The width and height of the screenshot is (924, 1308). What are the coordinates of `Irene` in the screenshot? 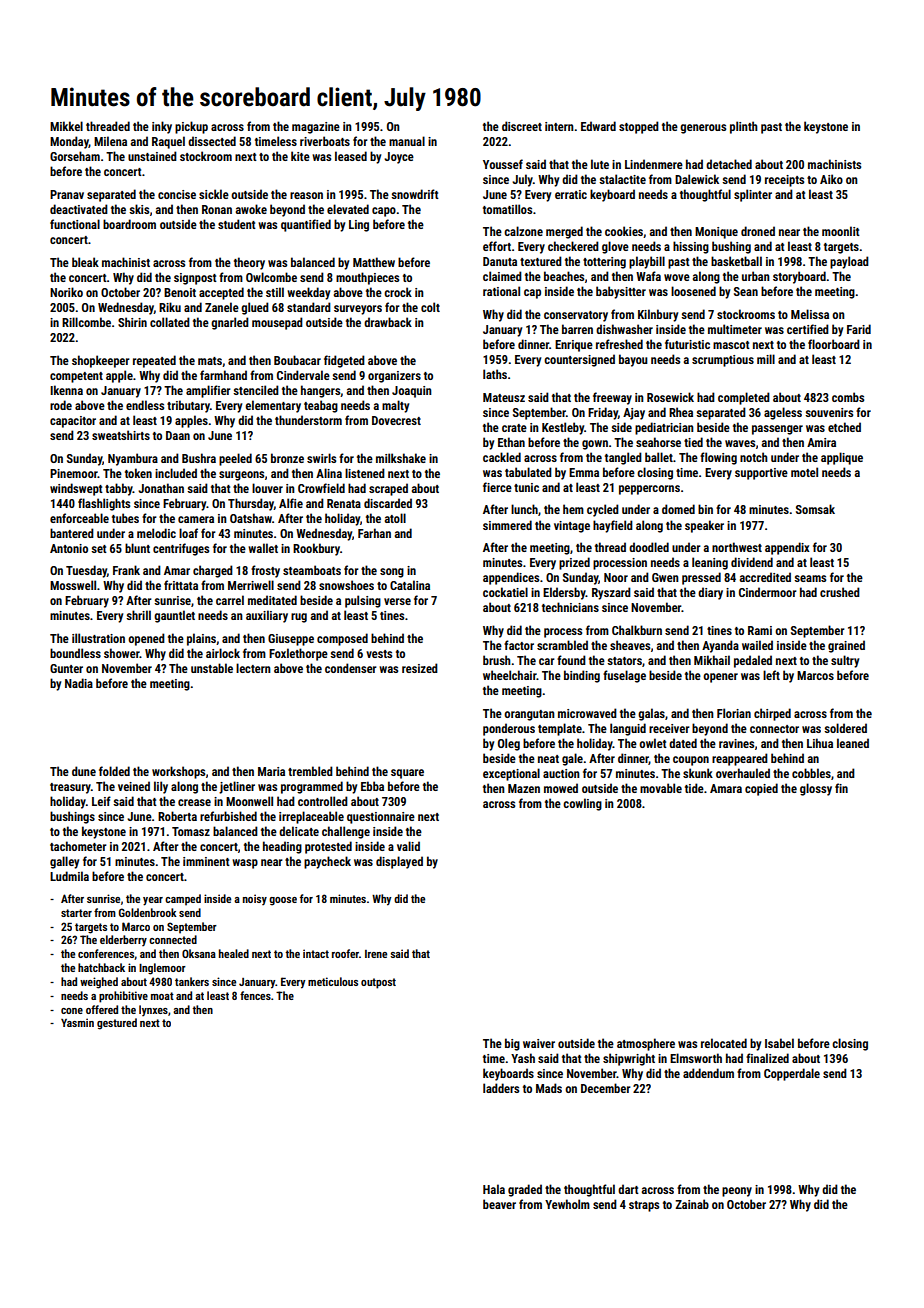 It's located at (376, 954).
